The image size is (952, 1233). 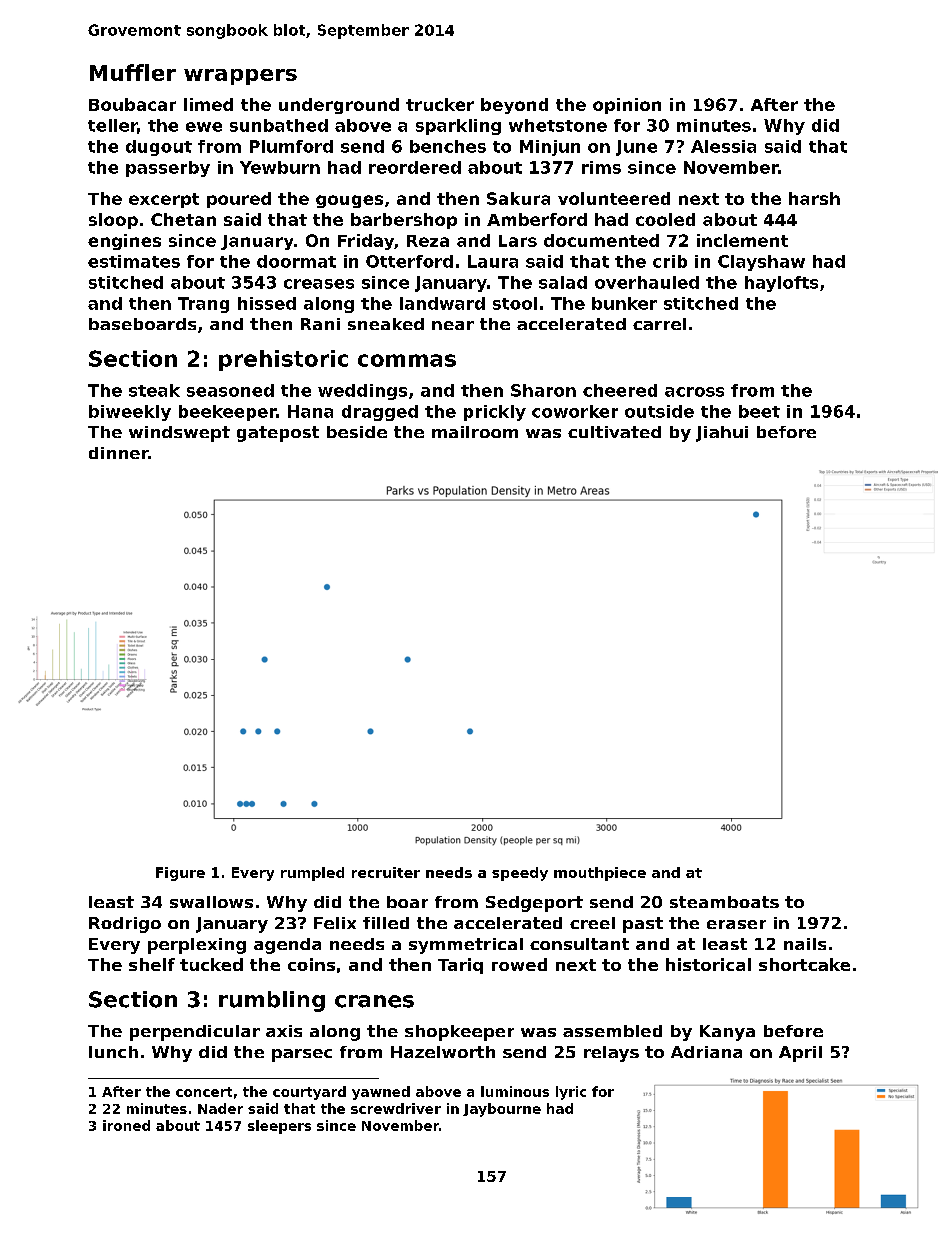 What do you see at coordinates (724, 902) in the document?
I see `steamboats` at bounding box center [724, 902].
